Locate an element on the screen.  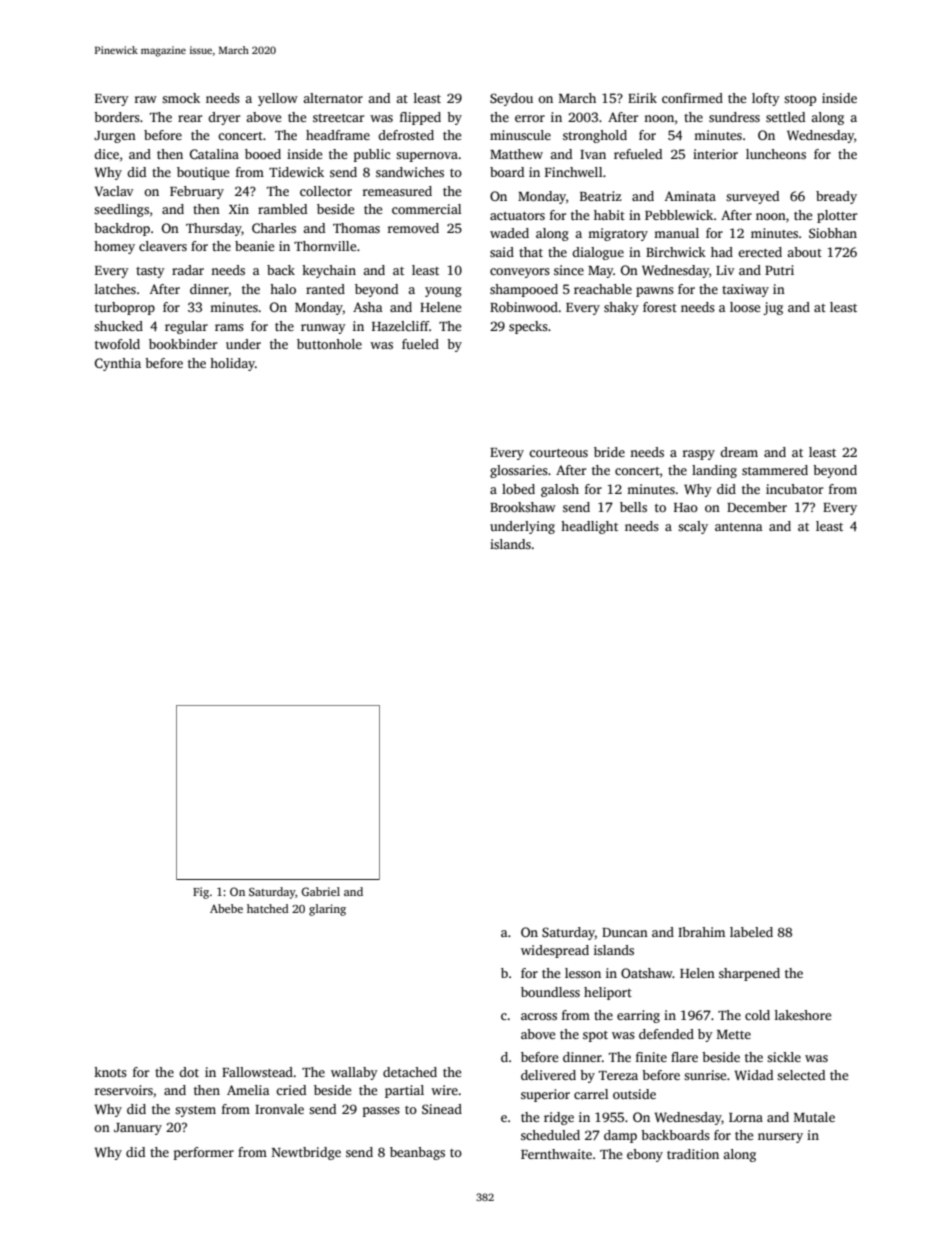
Brookshaw is located at coordinates (523, 507).
